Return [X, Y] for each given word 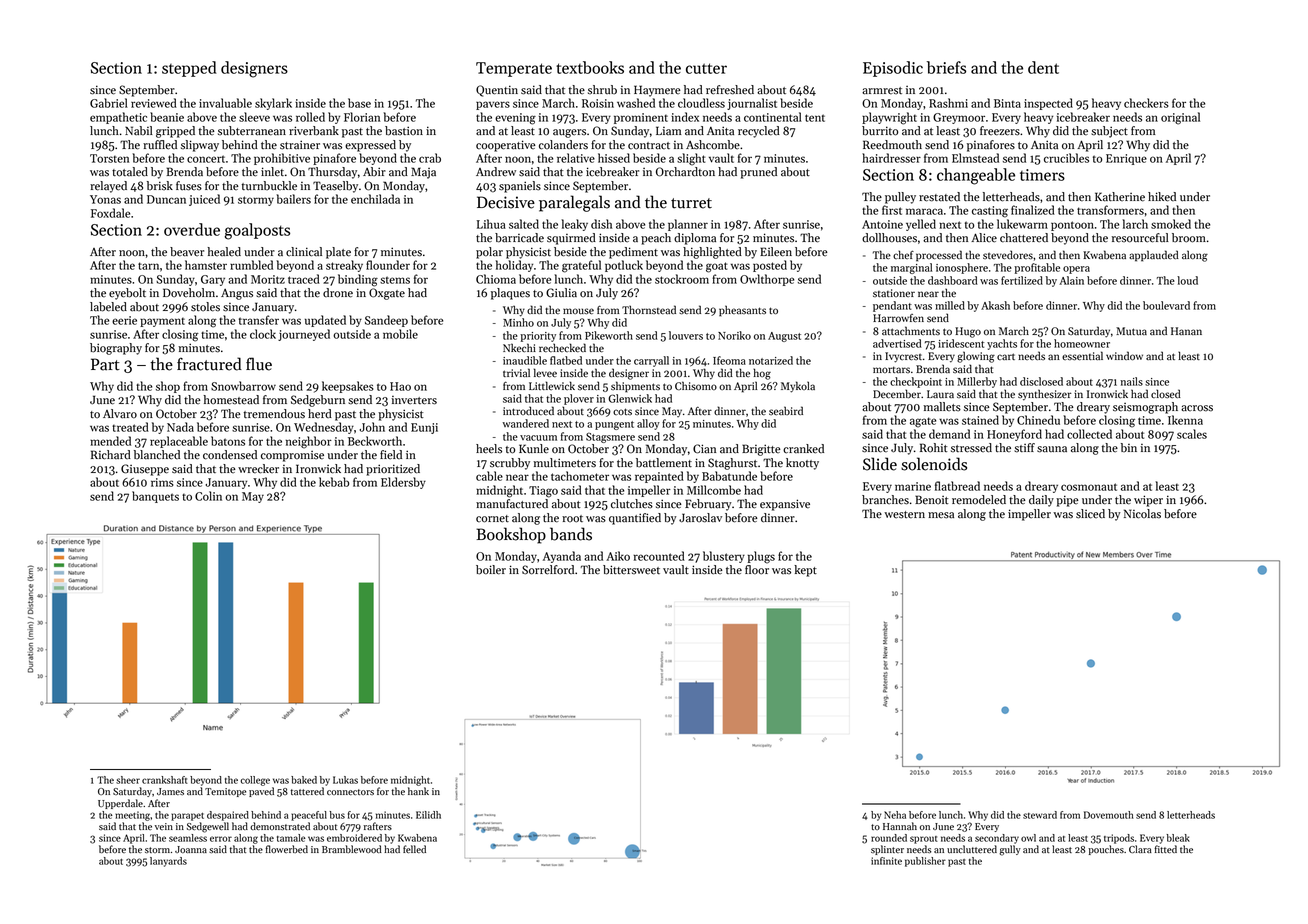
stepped [189, 69]
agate [923, 422]
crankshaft [165, 780]
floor [757, 570]
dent [1043, 67]
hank [418, 791]
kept [805, 571]
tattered [307, 791]
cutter [706, 68]
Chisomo [696, 386]
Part [105, 364]
